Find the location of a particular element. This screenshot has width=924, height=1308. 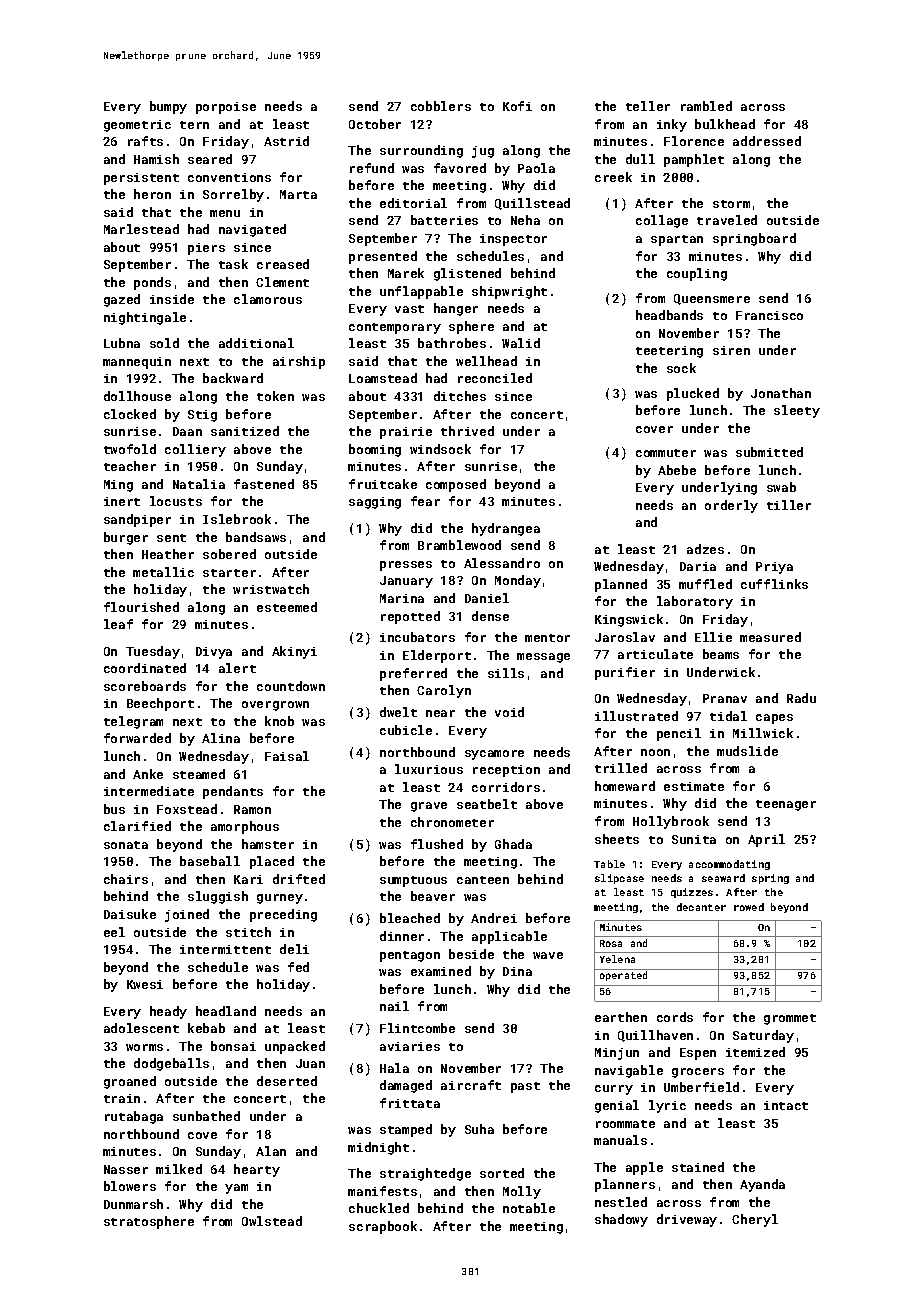

plucked is located at coordinates (693, 394).
